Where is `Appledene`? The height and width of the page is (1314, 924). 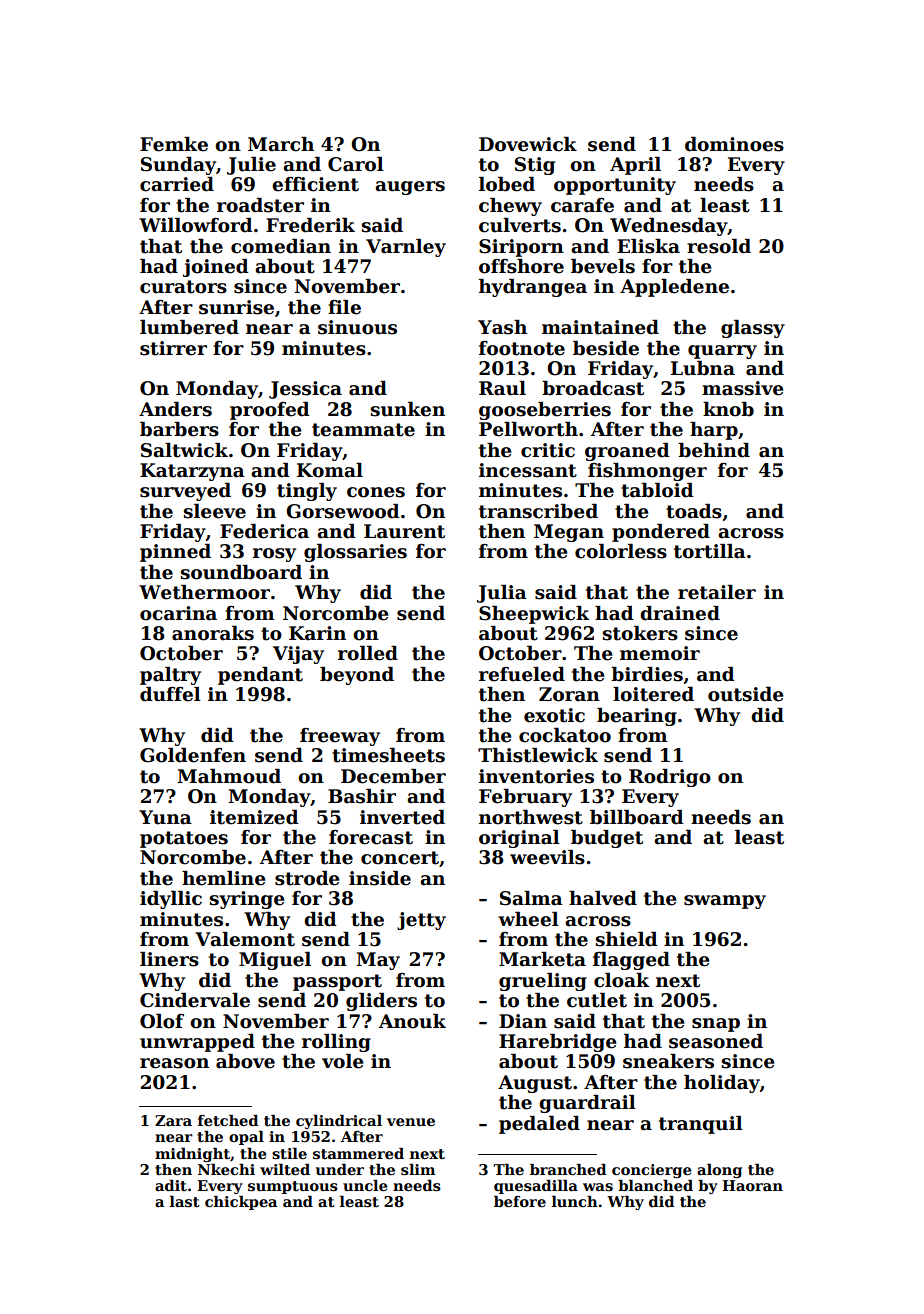
Appledene is located at coordinates (674, 288).
